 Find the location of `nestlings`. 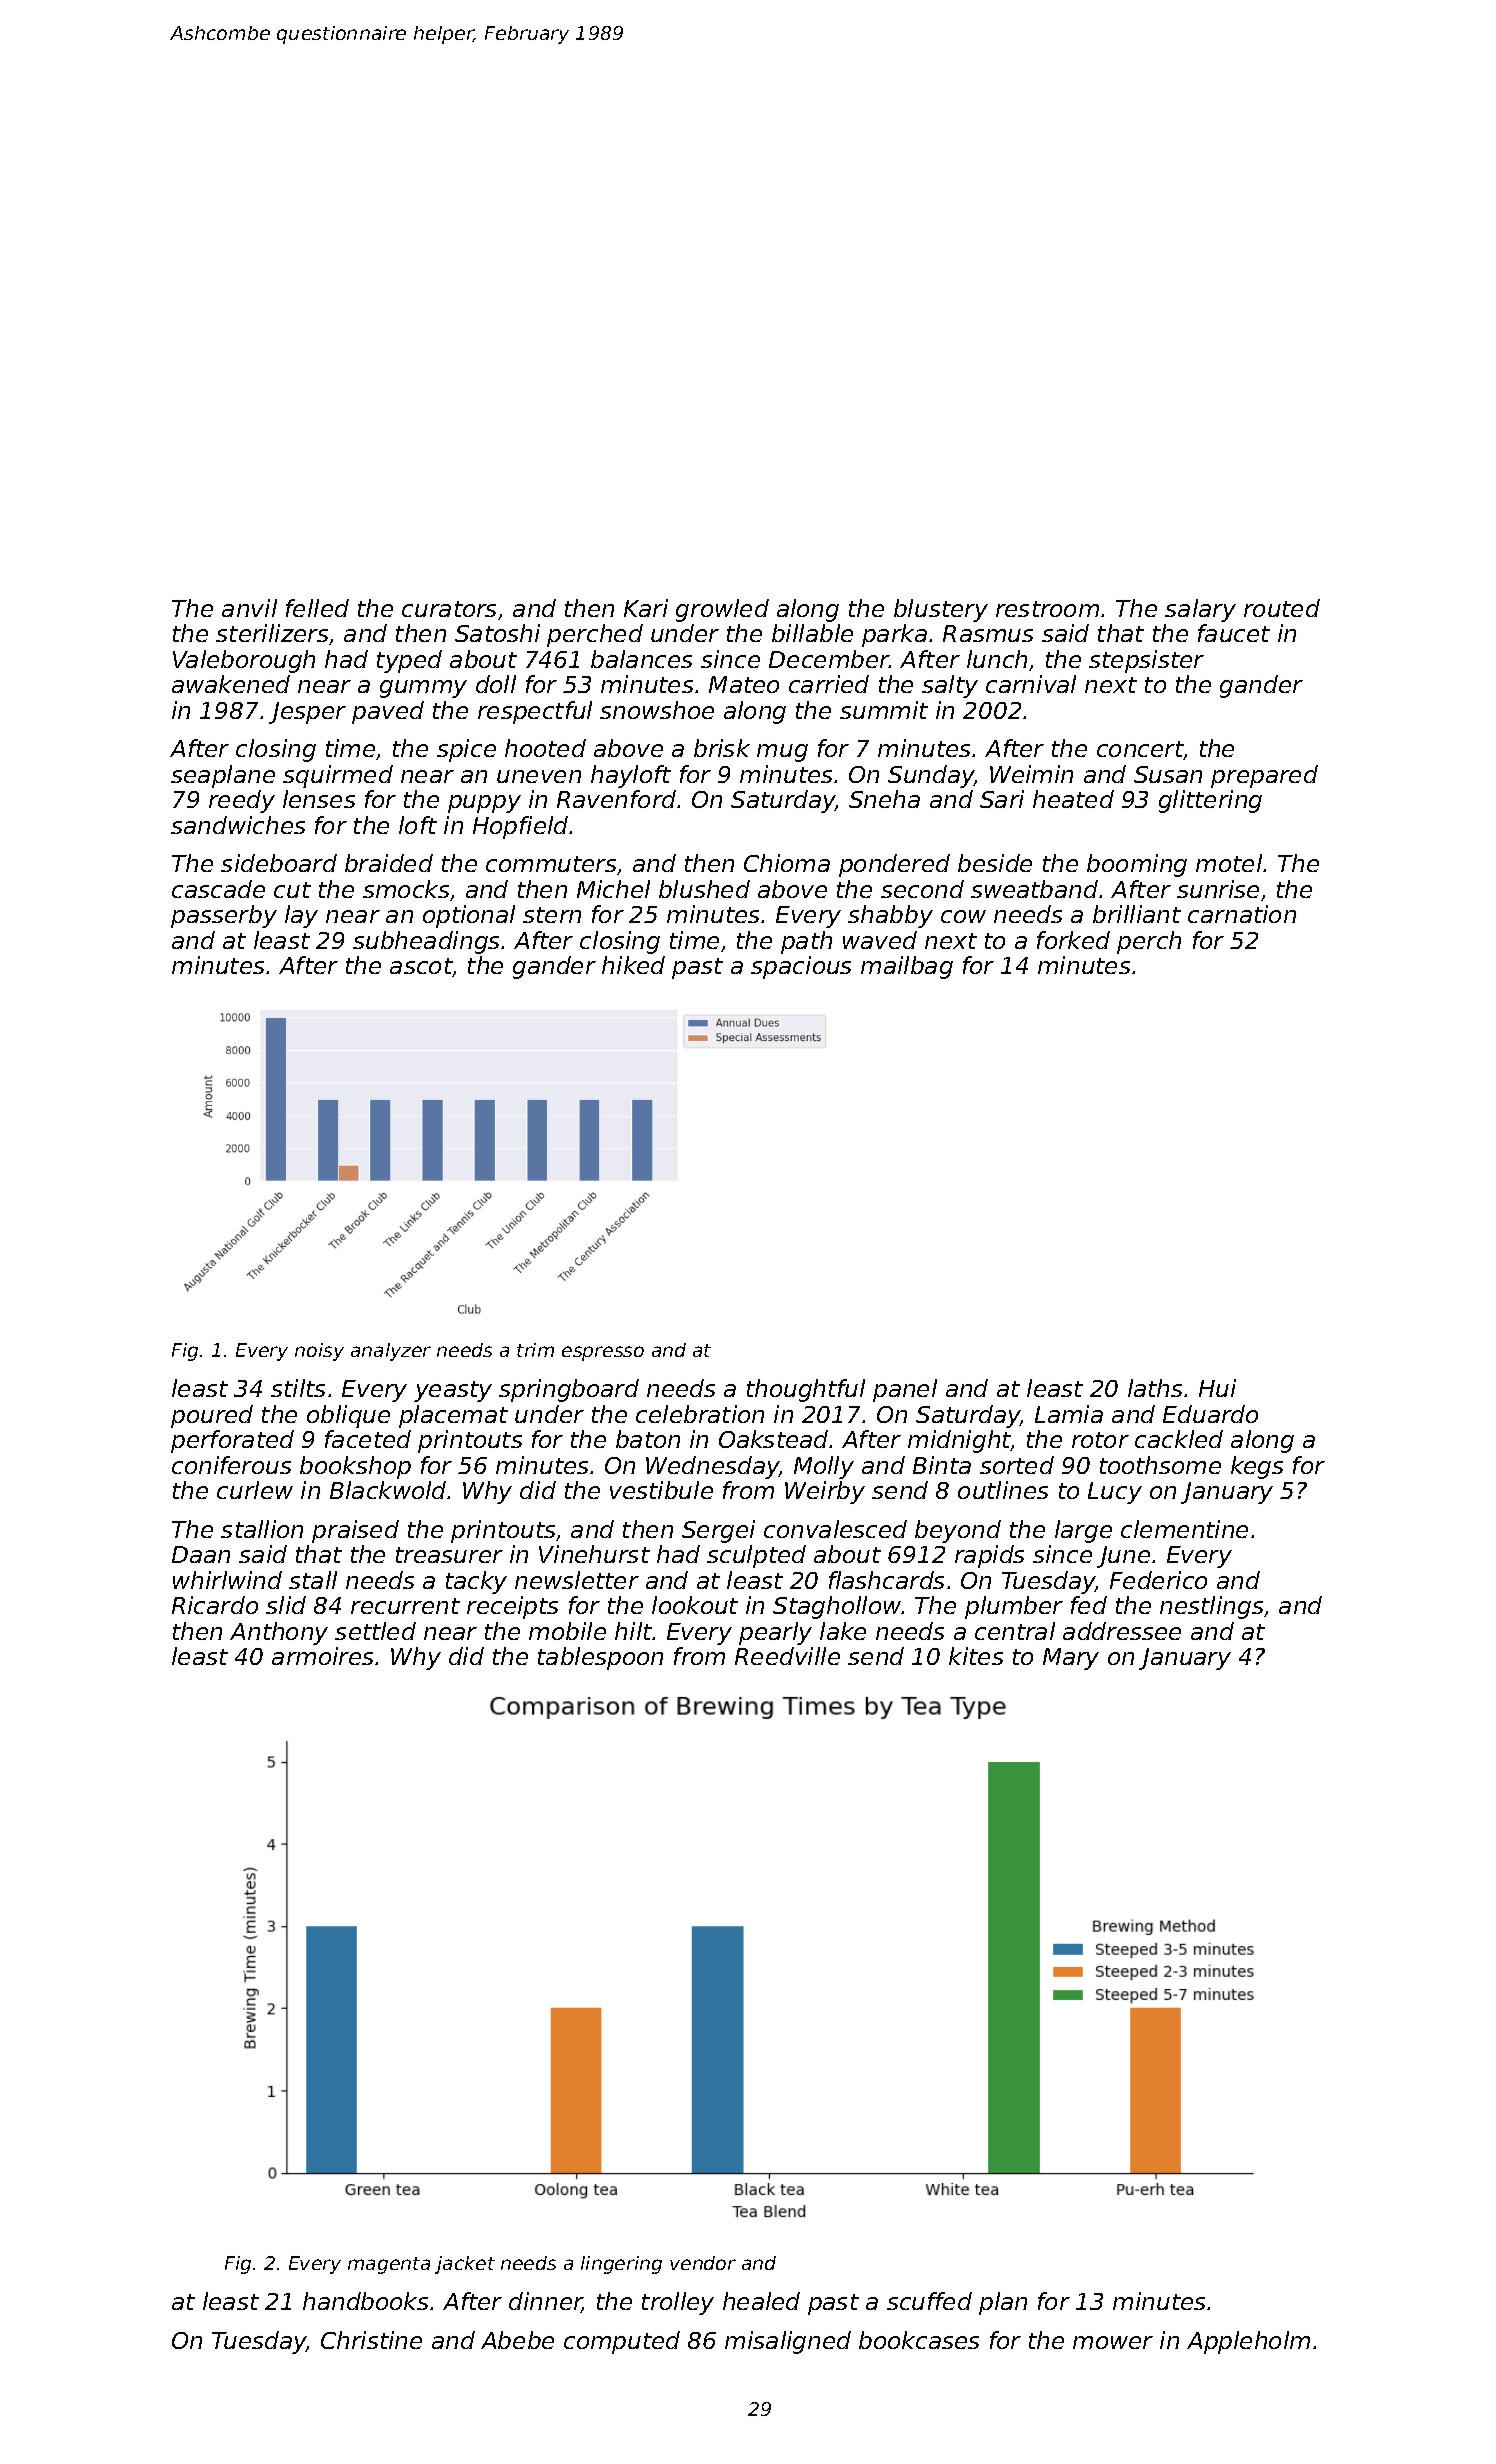

nestlings is located at coordinates (1211, 1607).
